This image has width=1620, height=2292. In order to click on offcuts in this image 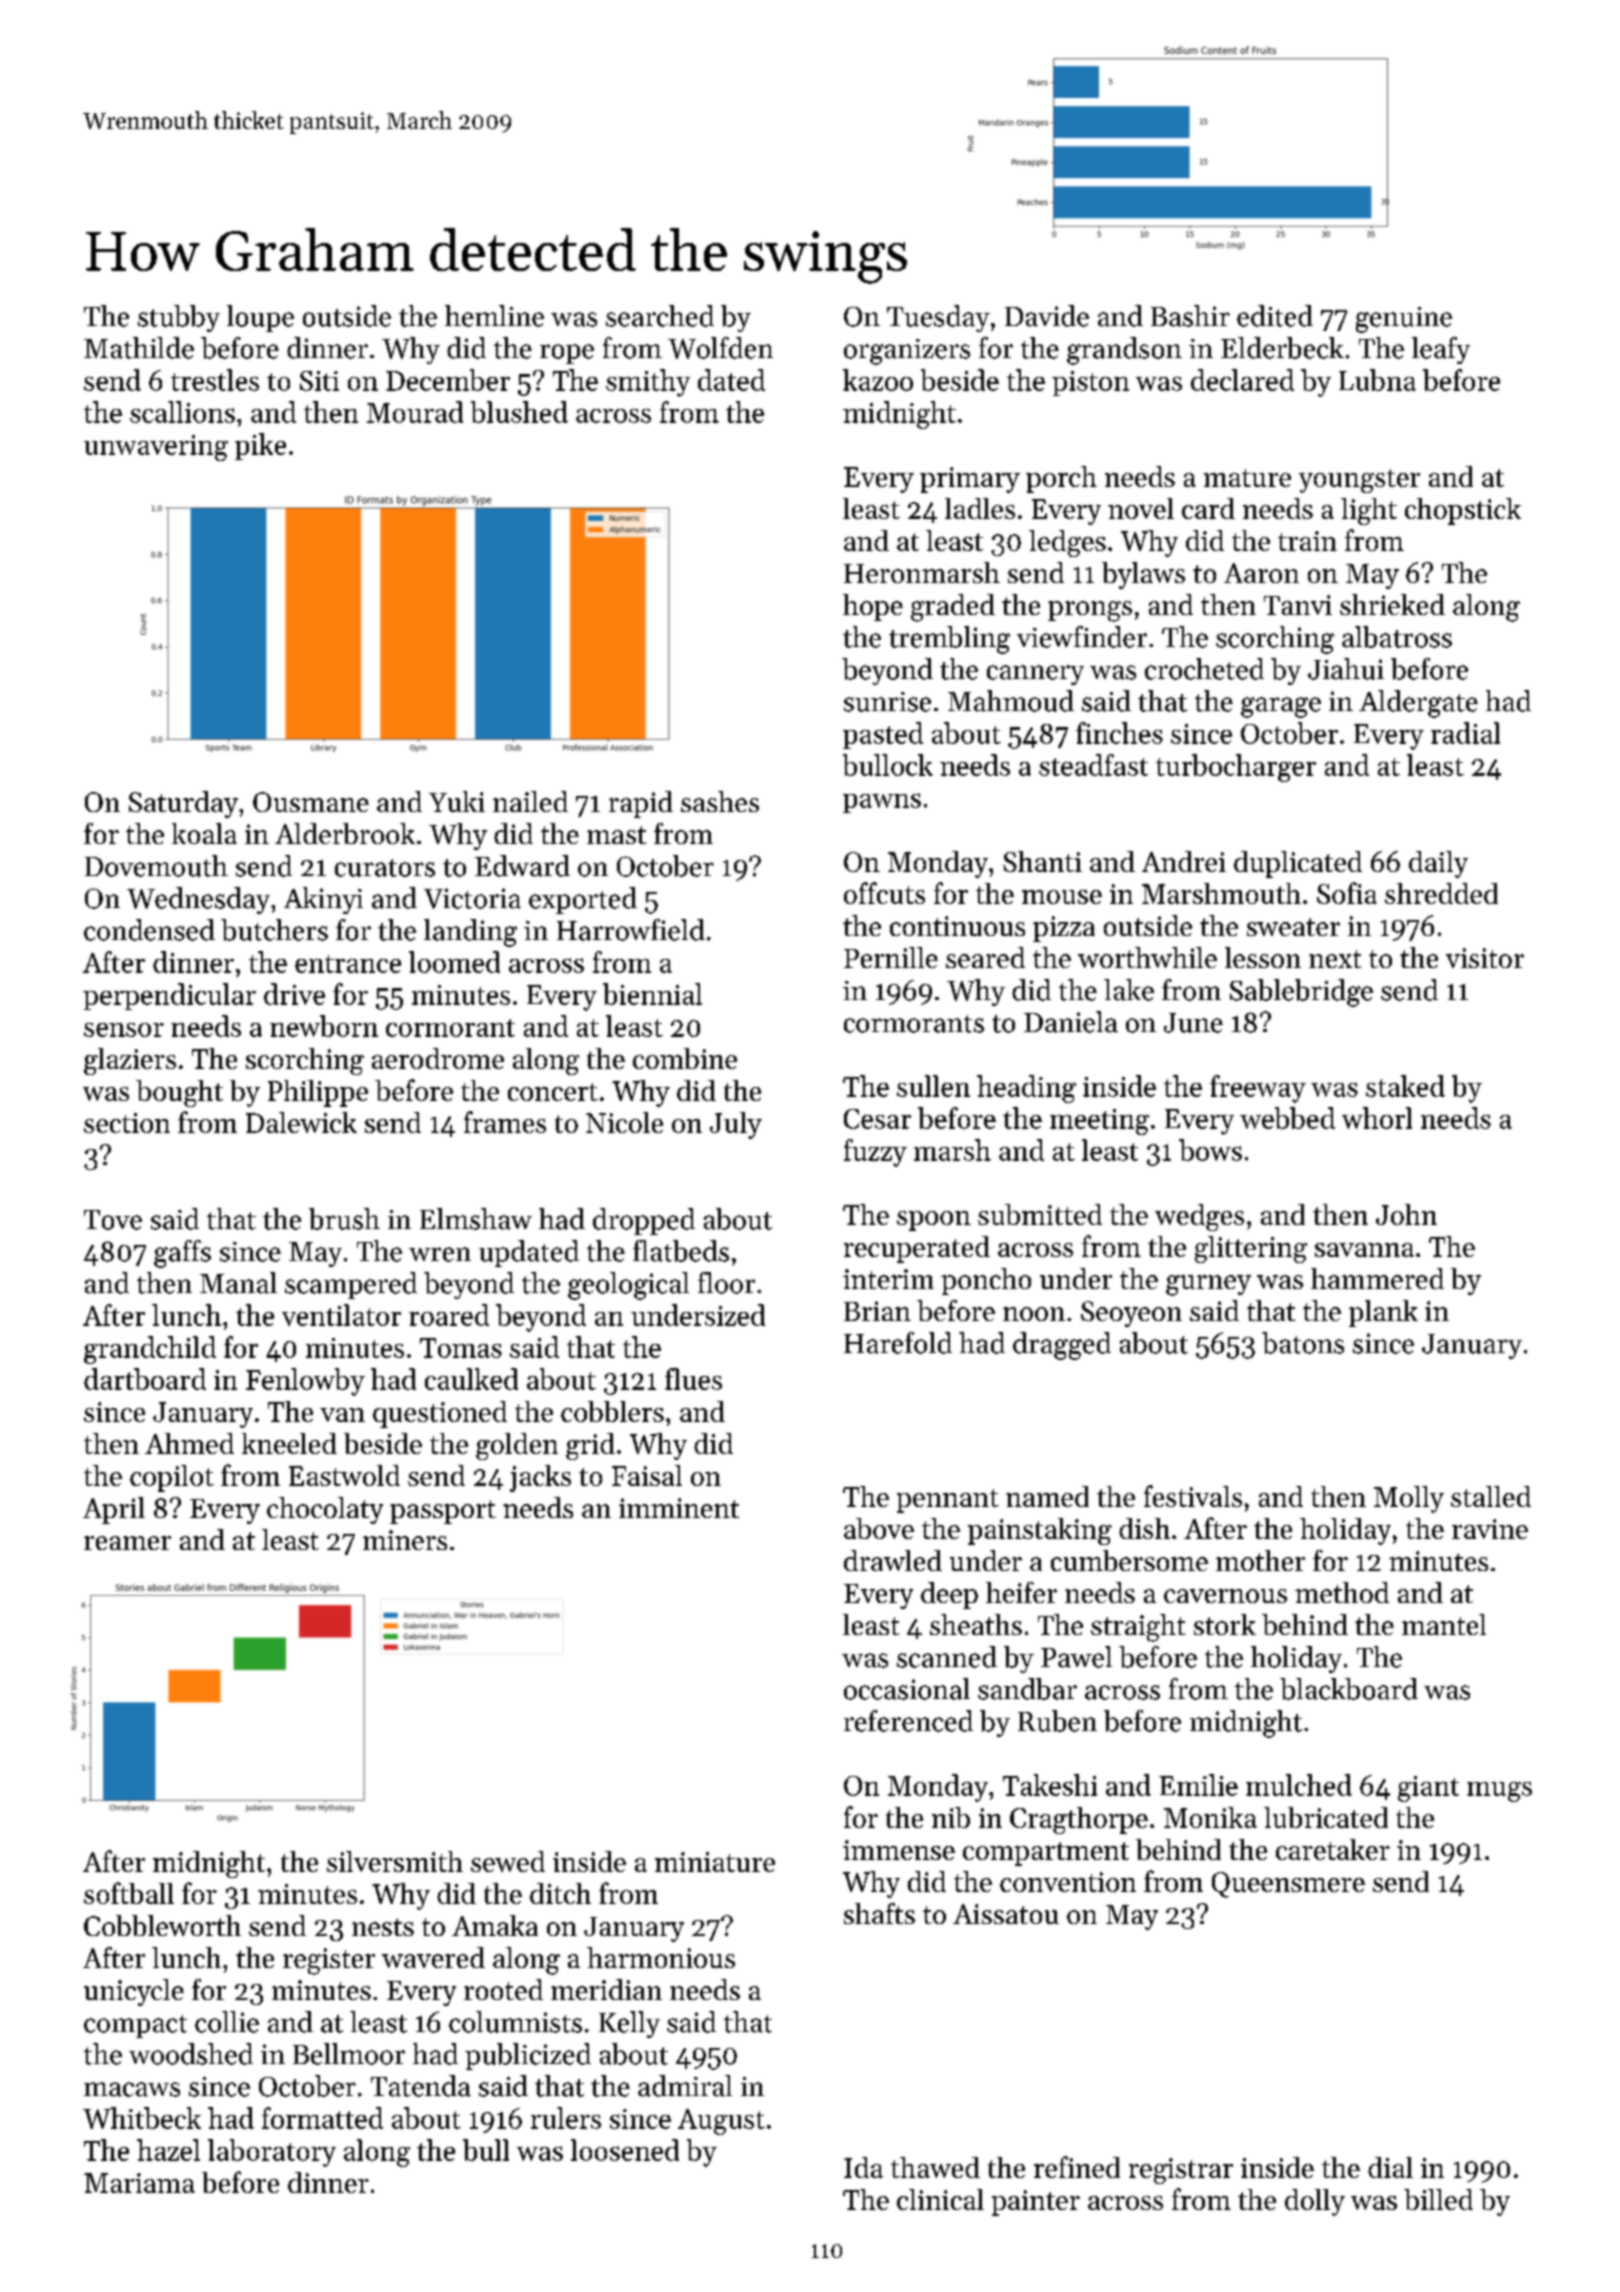, I will do `click(884, 893)`.
